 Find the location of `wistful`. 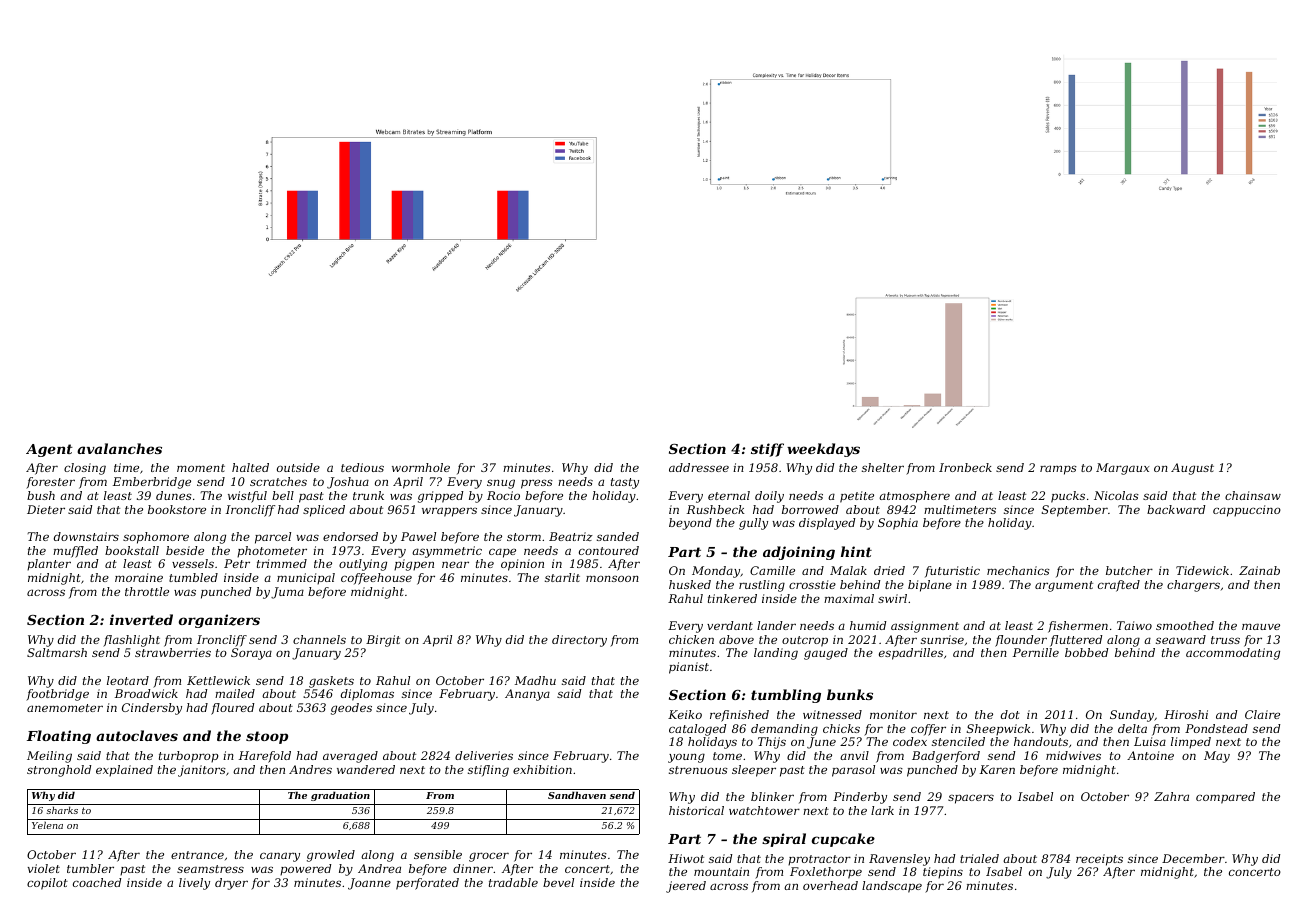

wistful is located at coordinates (247, 497).
